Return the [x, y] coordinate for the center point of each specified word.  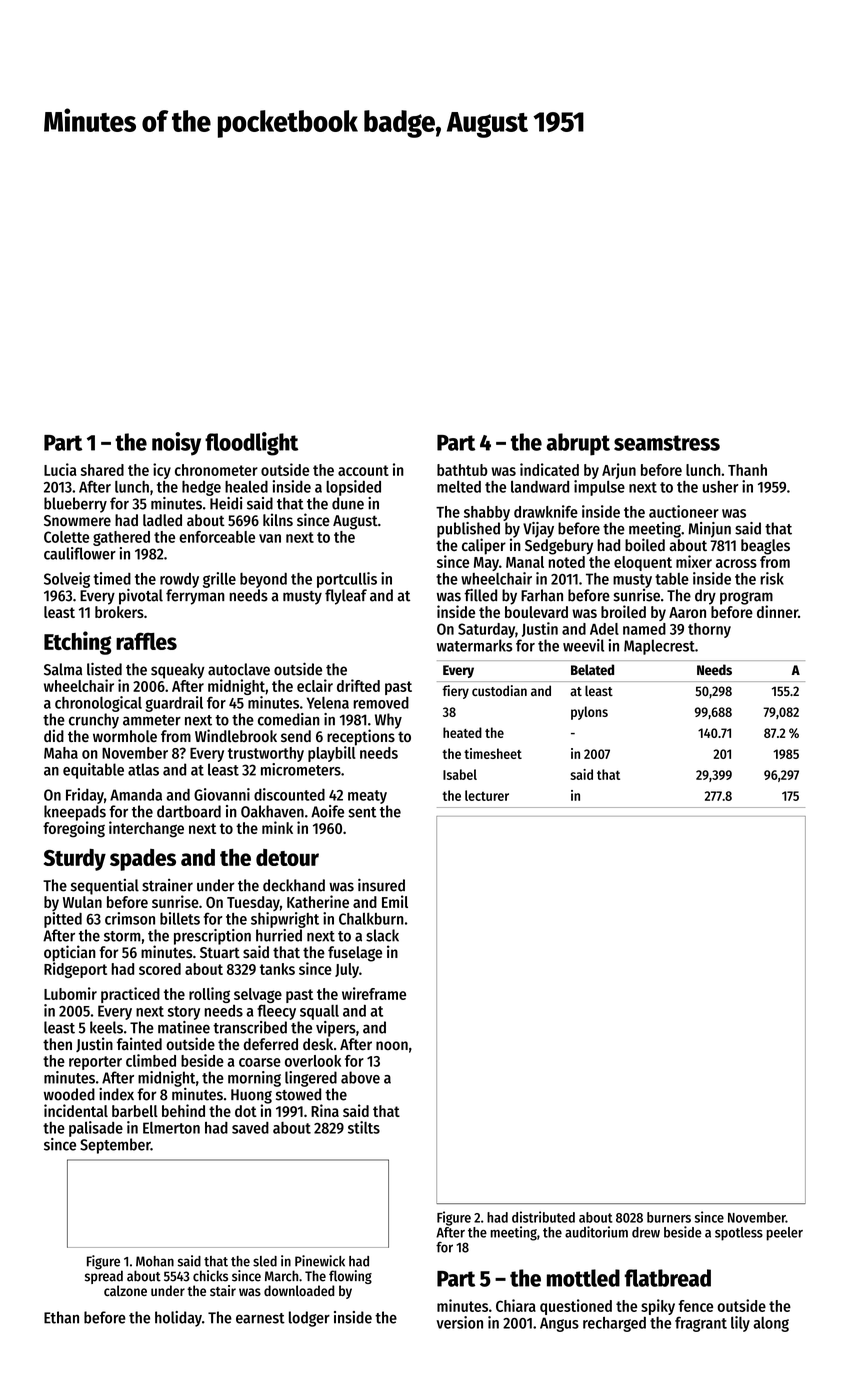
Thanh [747, 470]
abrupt [578, 444]
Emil [395, 901]
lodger [309, 1319]
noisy [176, 444]
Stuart [220, 952]
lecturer [487, 795]
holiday [178, 1319]
